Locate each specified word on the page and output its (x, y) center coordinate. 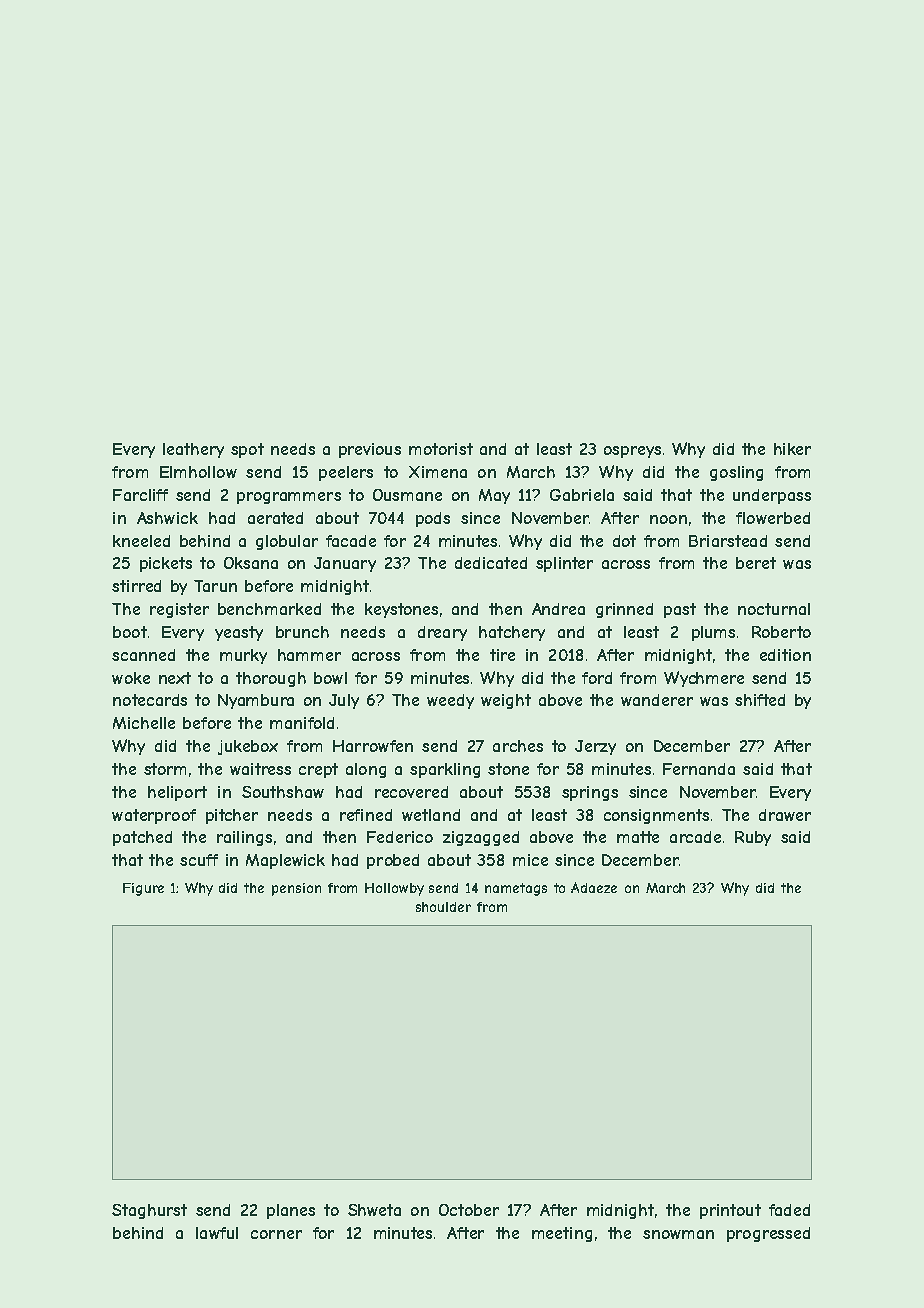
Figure (143, 889)
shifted (760, 700)
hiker (792, 449)
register (179, 610)
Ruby (753, 838)
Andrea (558, 609)
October (469, 1210)
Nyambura (256, 701)
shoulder (443, 907)
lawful (217, 1233)
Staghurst (149, 1211)
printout (730, 1211)
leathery (193, 450)
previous (370, 450)
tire (502, 655)
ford (597, 678)
